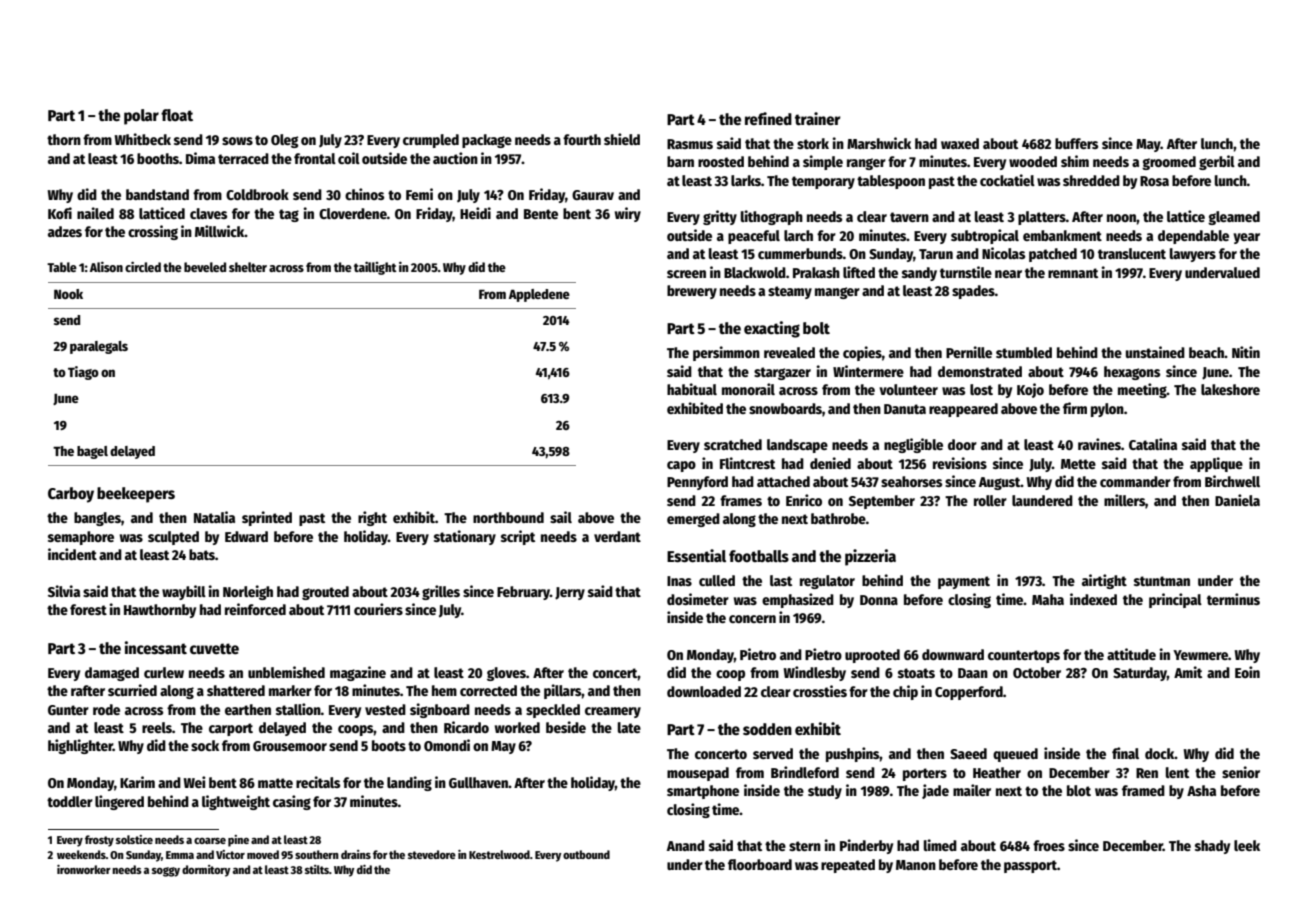 The height and width of the image is (924, 1308). What do you see at coordinates (83, 373) in the image?
I see `Tiago` at bounding box center [83, 373].
